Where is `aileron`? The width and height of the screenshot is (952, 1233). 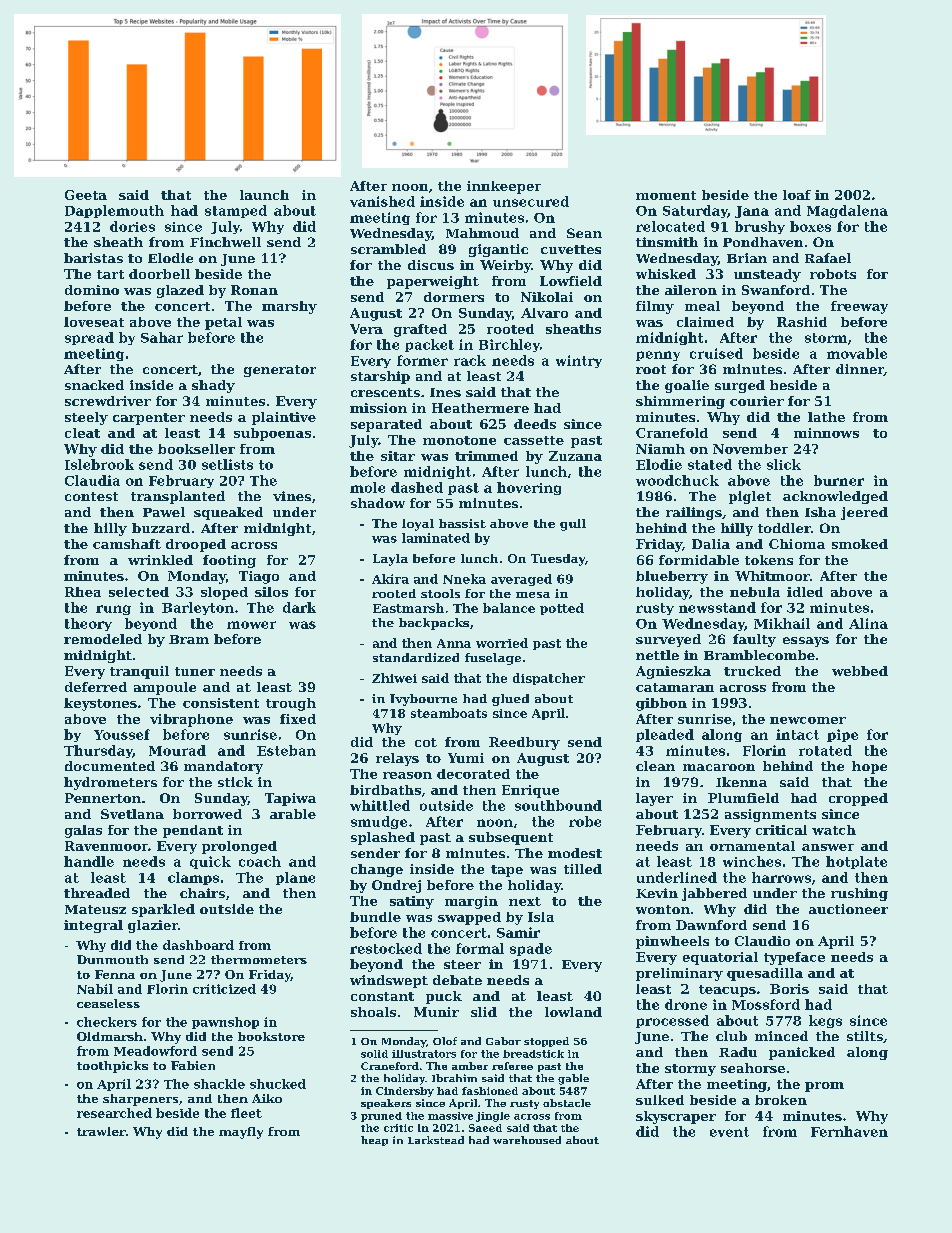
aileron is located at coordinates (691, 290).
